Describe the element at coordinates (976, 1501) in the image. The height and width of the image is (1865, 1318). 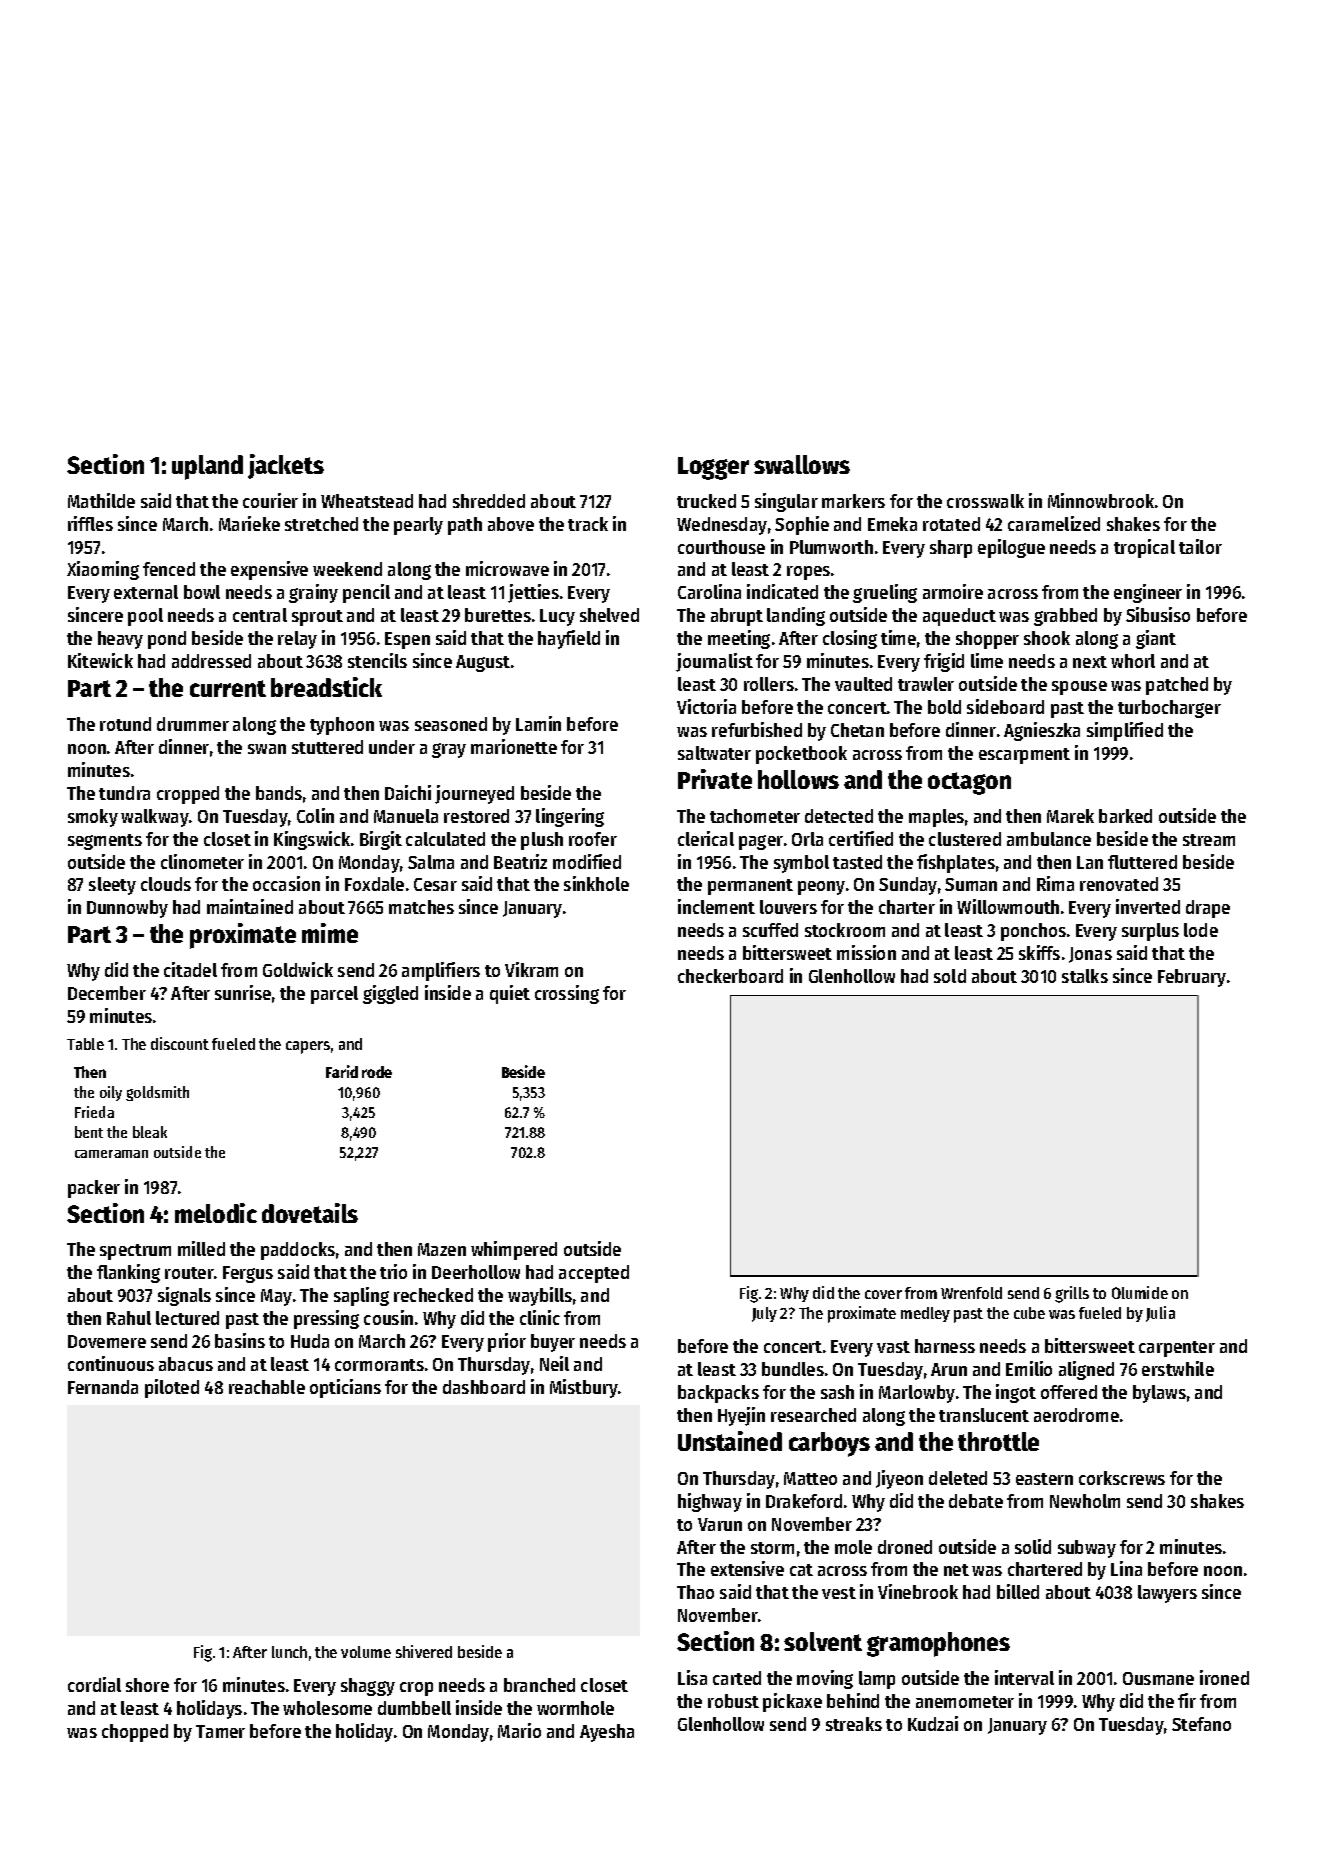
I see `debate` at that location.
